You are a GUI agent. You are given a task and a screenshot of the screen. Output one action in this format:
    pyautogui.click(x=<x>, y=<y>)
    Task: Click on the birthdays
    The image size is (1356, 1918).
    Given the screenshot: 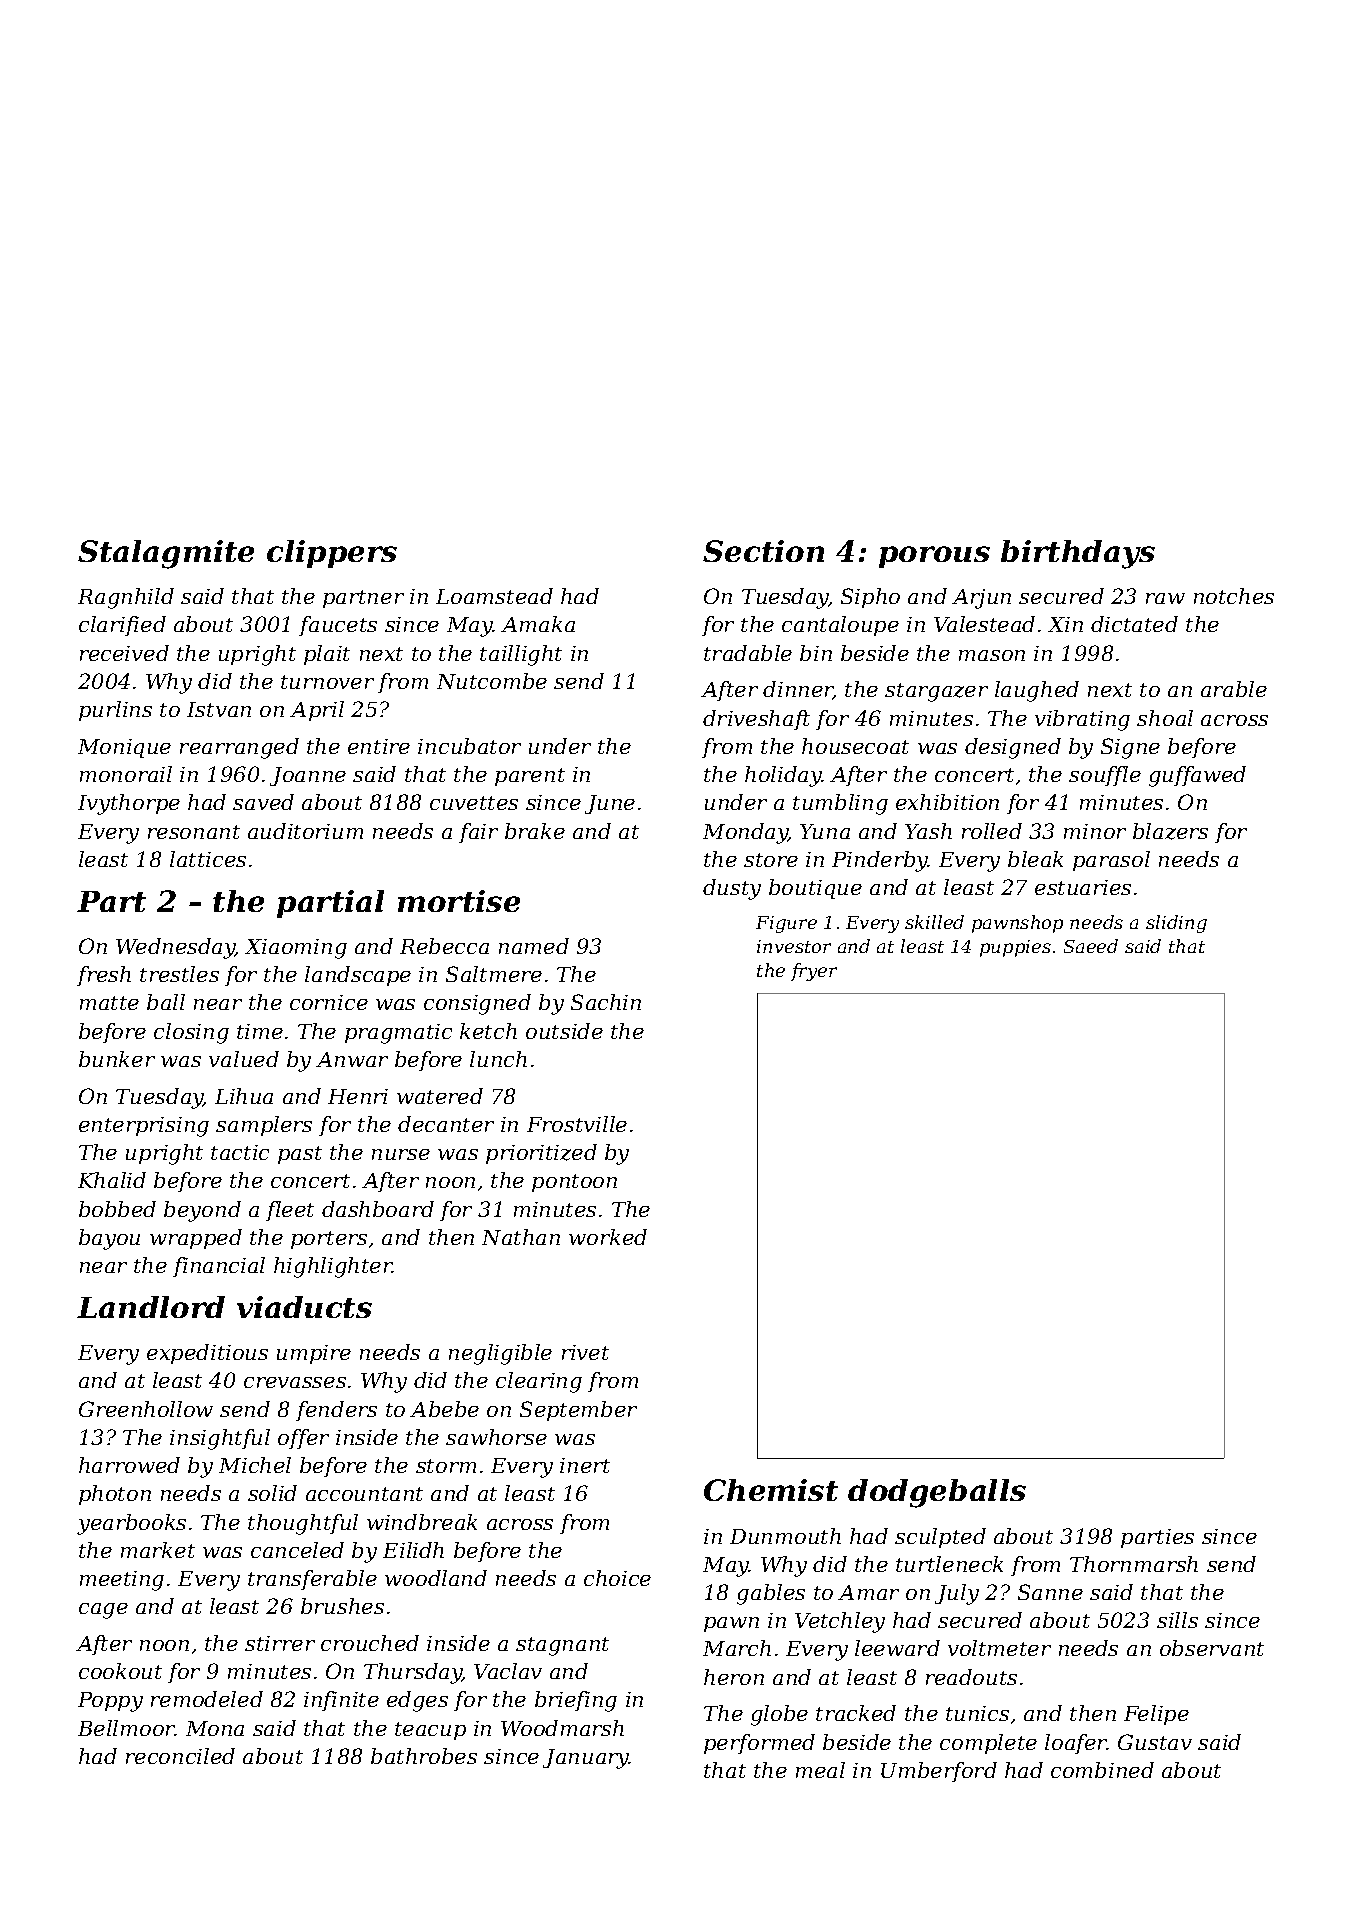 What is the action you would take?
    pyautogui.click(x=1078, y=554)
